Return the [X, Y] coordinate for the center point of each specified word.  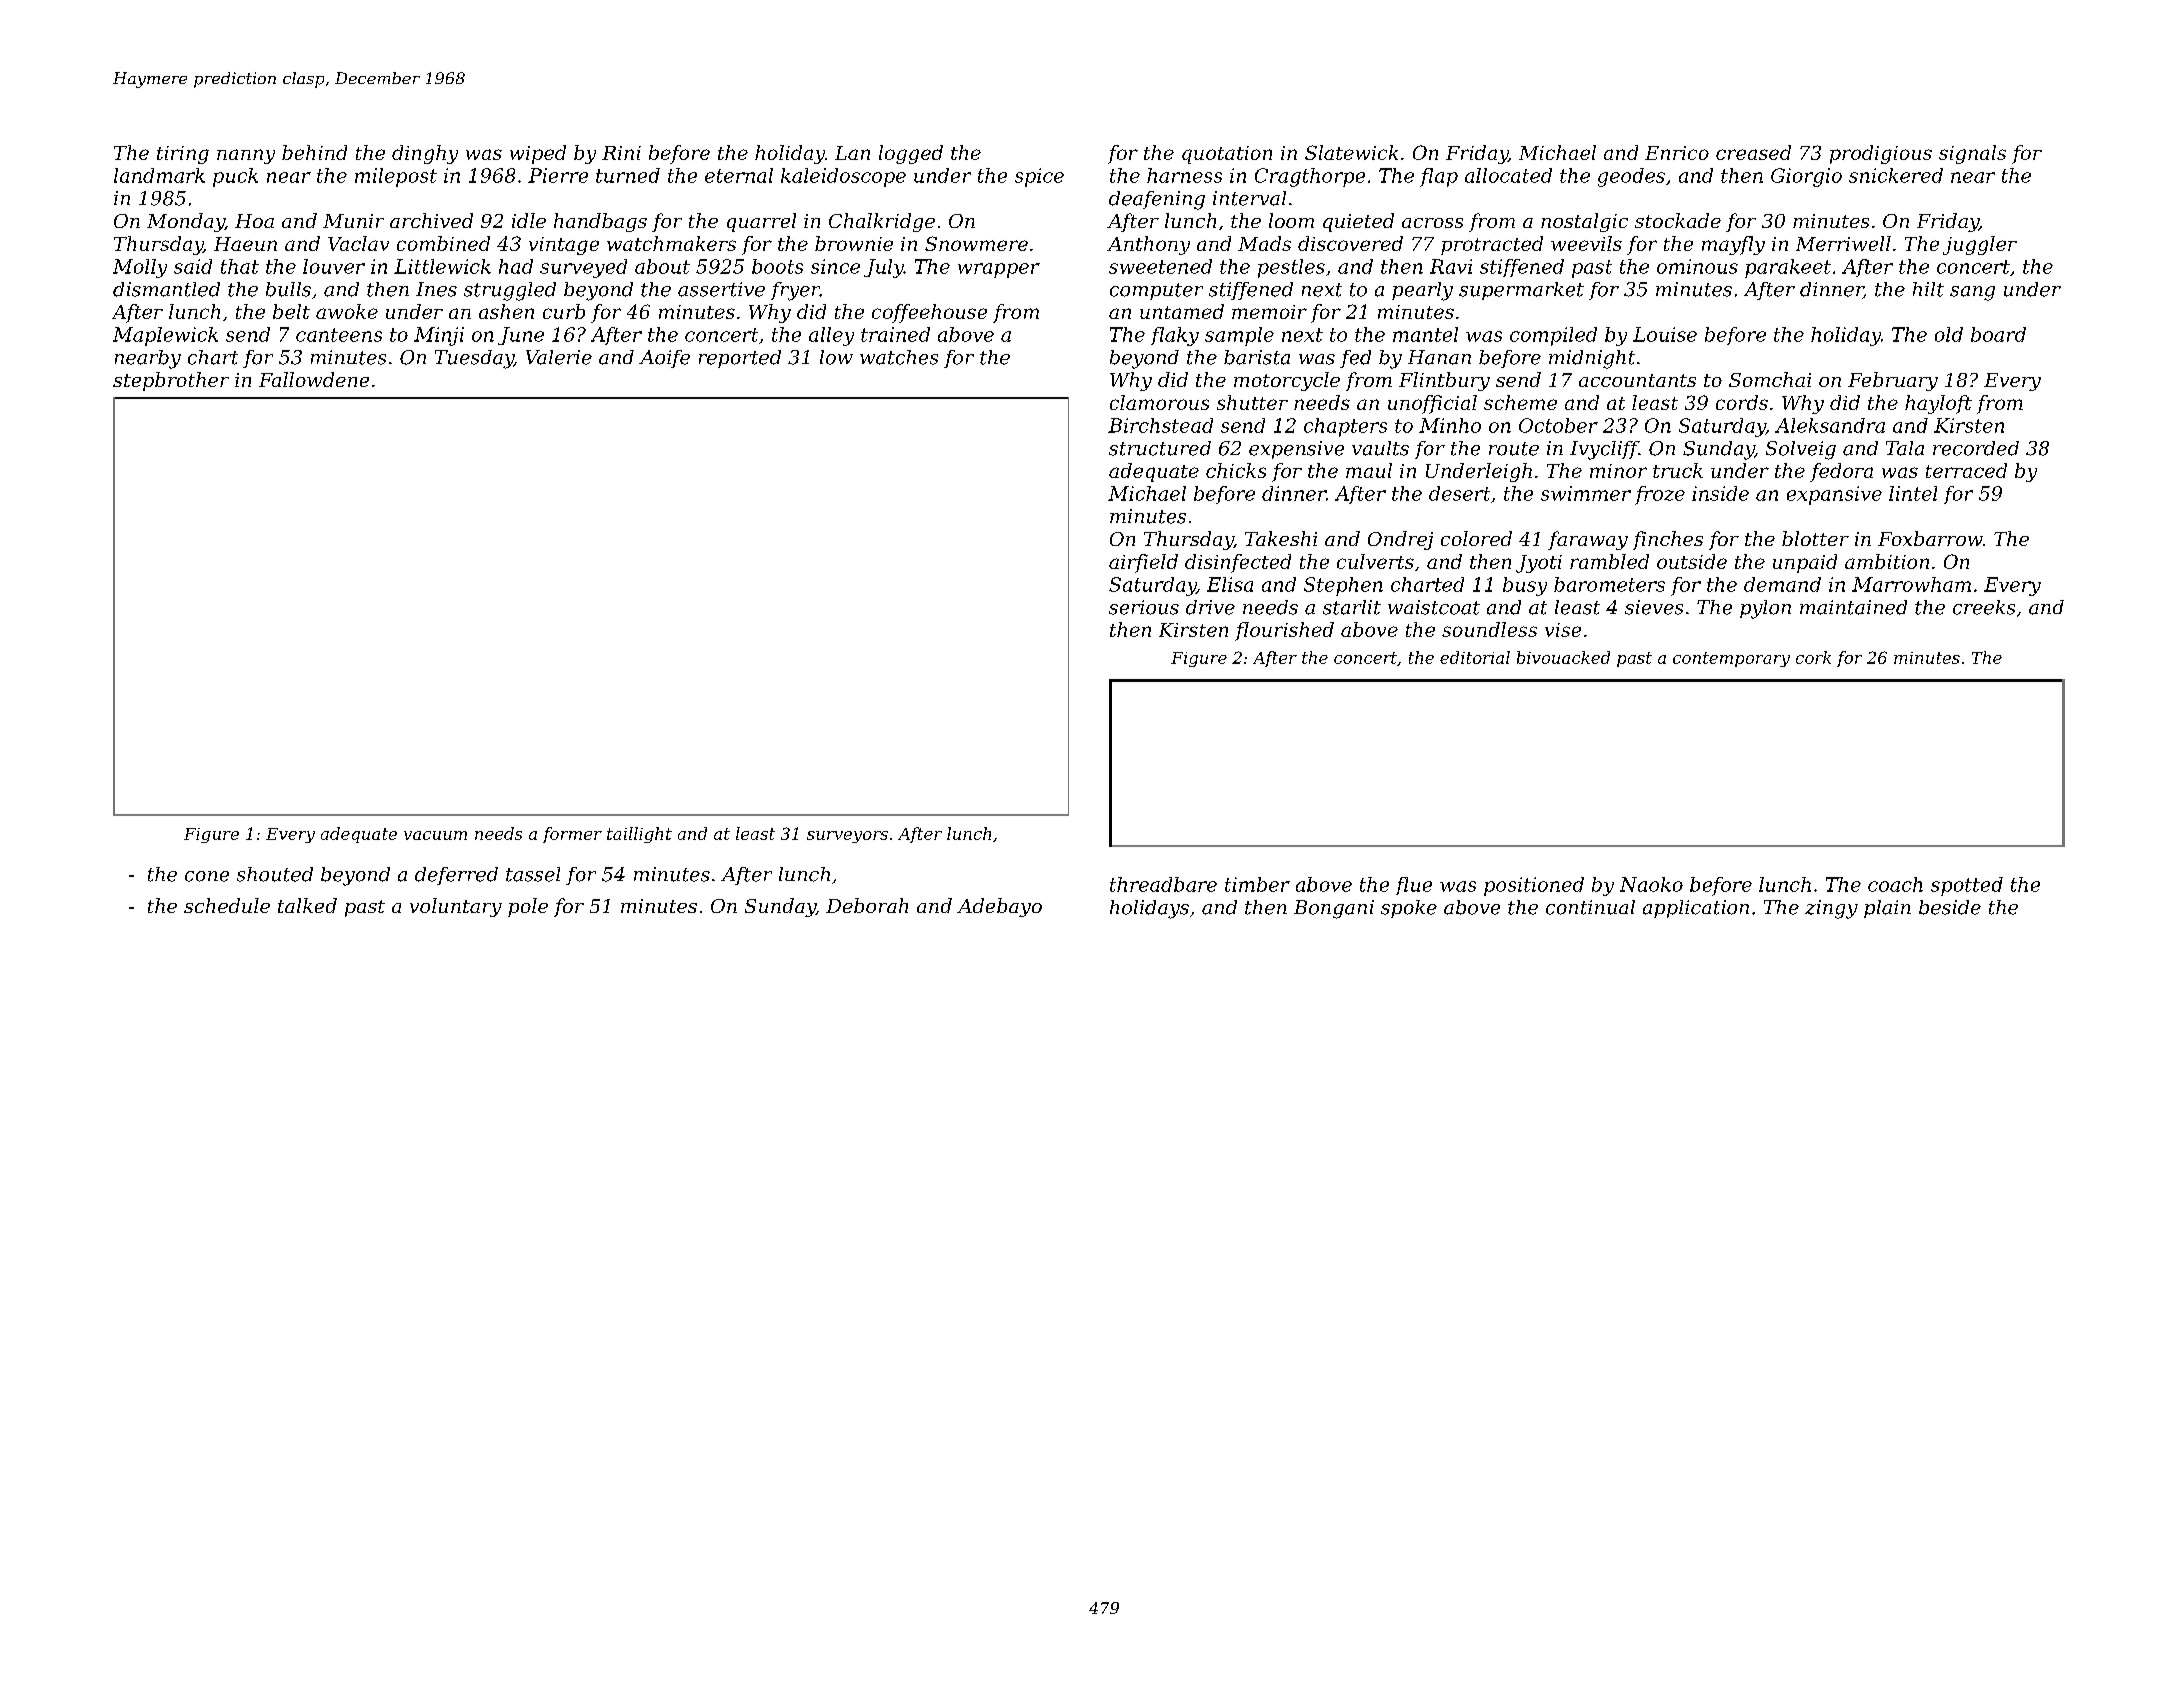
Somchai [1770, 379]
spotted [1967, 886]
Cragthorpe [1310, 177]
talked [307, 905]
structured [1160, 448]
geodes [1631, 177]
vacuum [435, 835]
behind [314, 152]
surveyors [847, 837]
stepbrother [171, 381]
